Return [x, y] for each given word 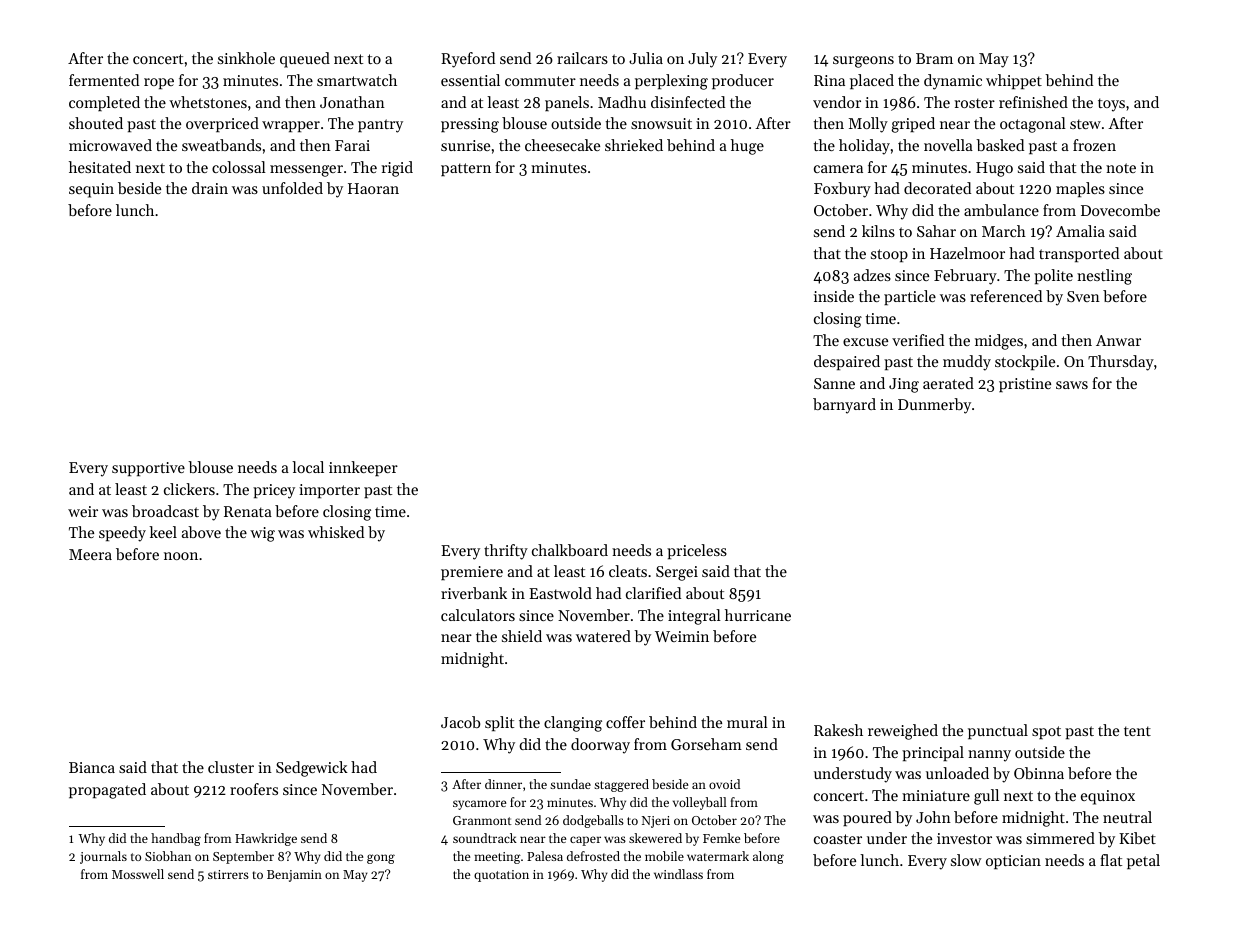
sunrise [465, 145]
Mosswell [138, 874]
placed [872, 81]
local [308, 467]
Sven [1083, 296]
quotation [501, 876]
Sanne [834, 383]
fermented [104, 80]
